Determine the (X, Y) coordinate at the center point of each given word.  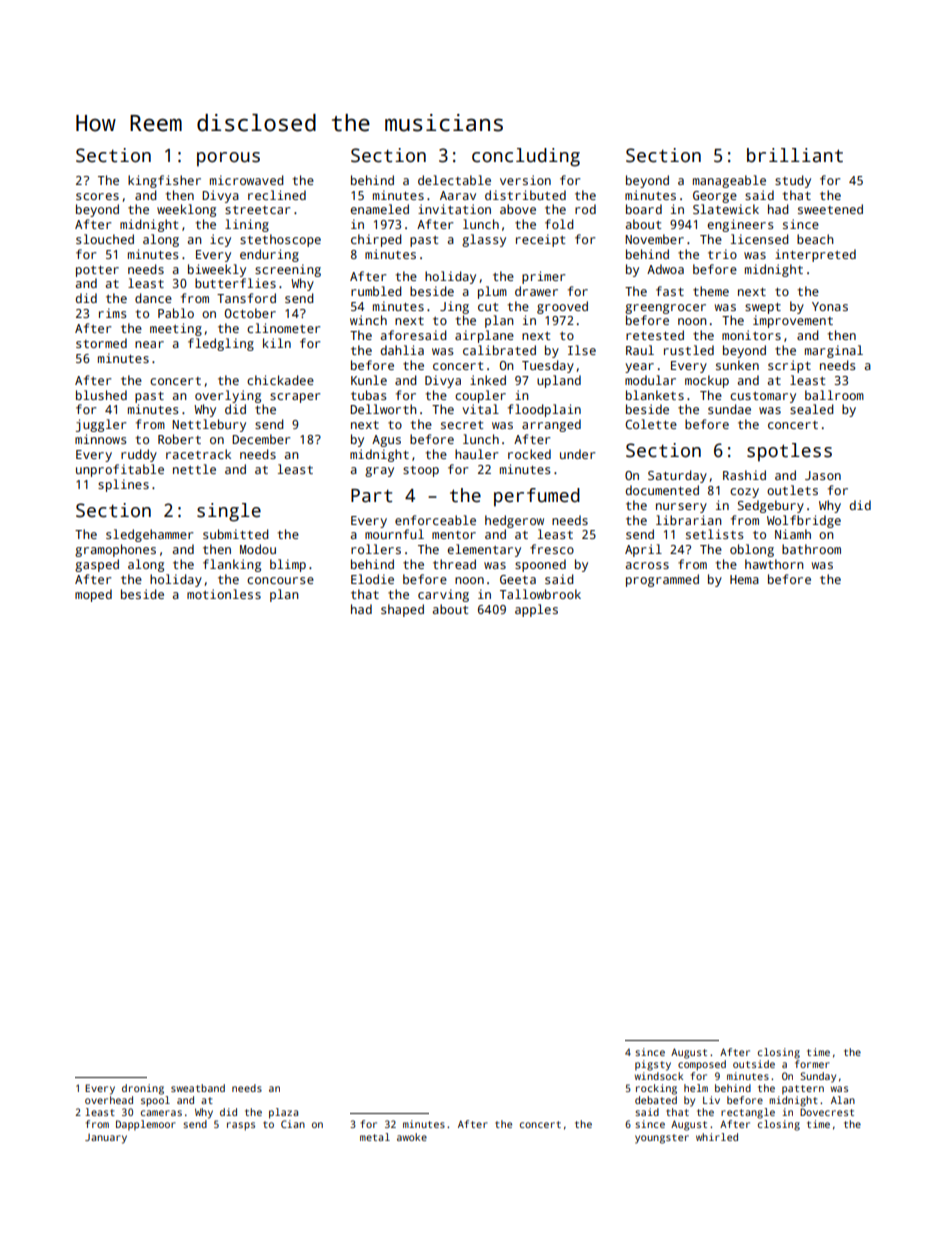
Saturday (677, 476)
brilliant (795, 155)
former (812, 1064)
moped (93, 595)
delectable (454, 180)
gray (379, 472)
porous (228, 159)
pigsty (653, 1065)
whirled (717, 1137)
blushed (101, 395)
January (106, 1139)
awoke (412, 1137)
